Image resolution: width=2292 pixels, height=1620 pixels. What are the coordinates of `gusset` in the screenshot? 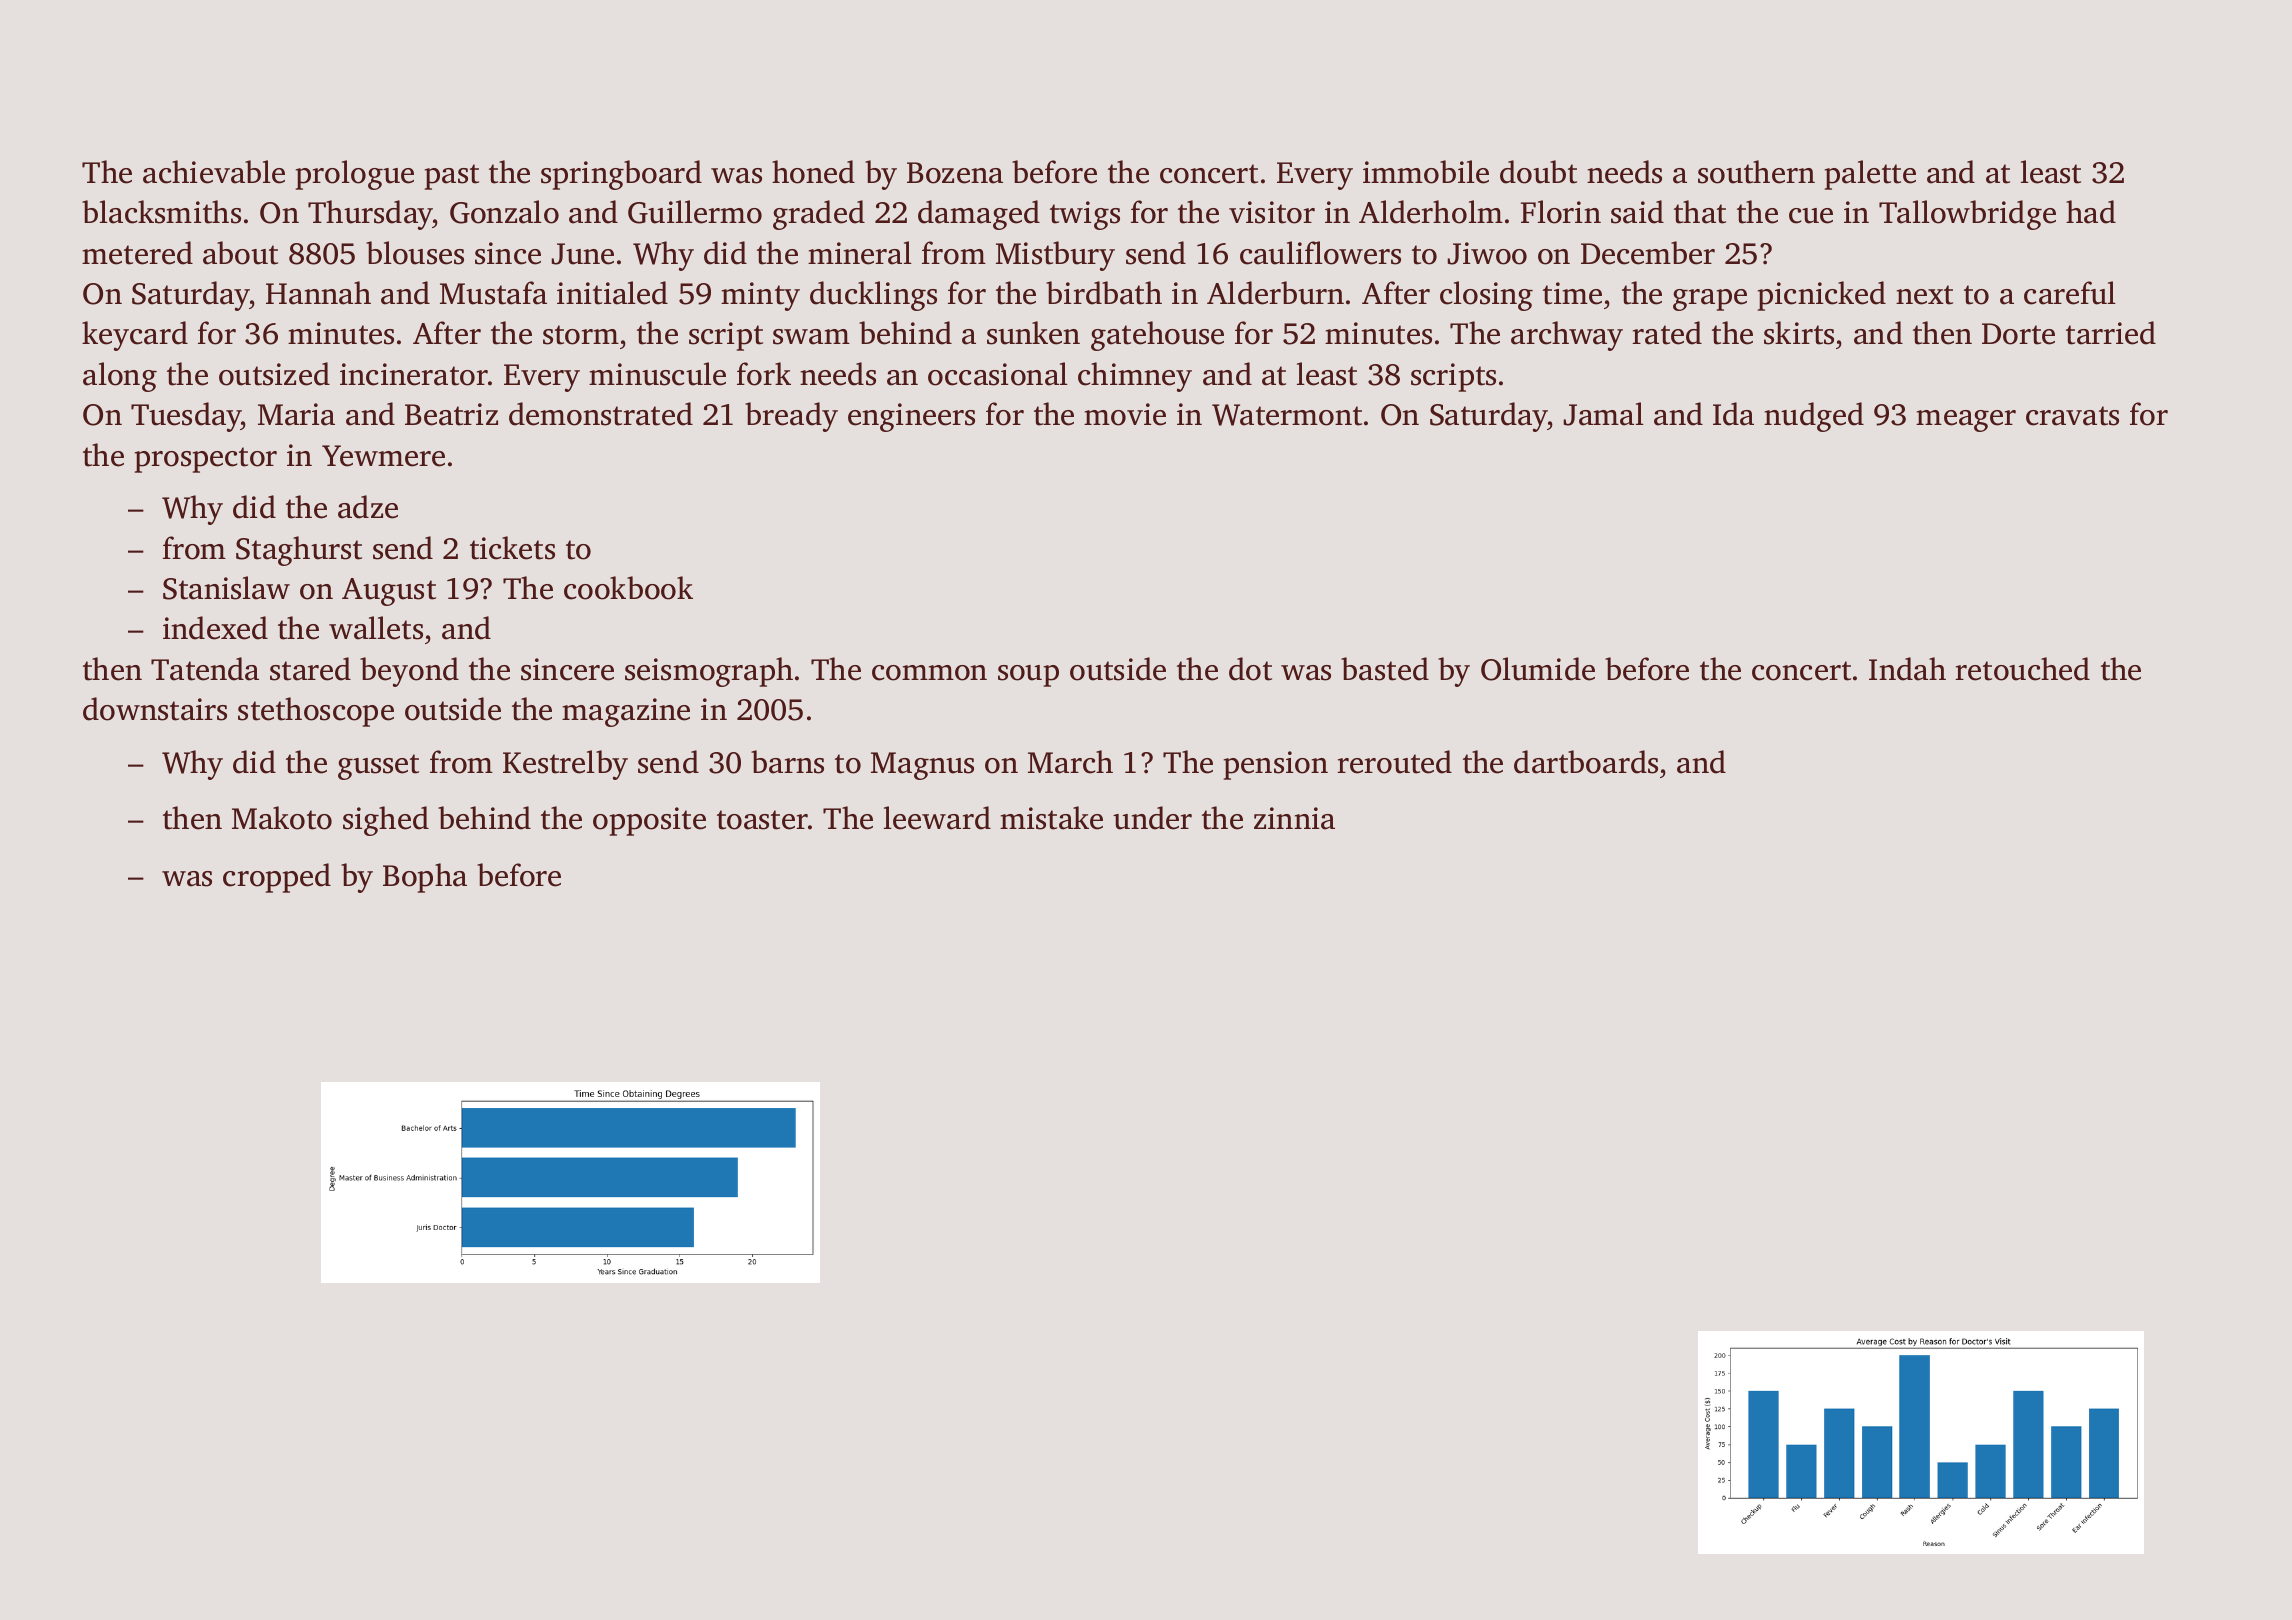 It's located at (378, 767).
